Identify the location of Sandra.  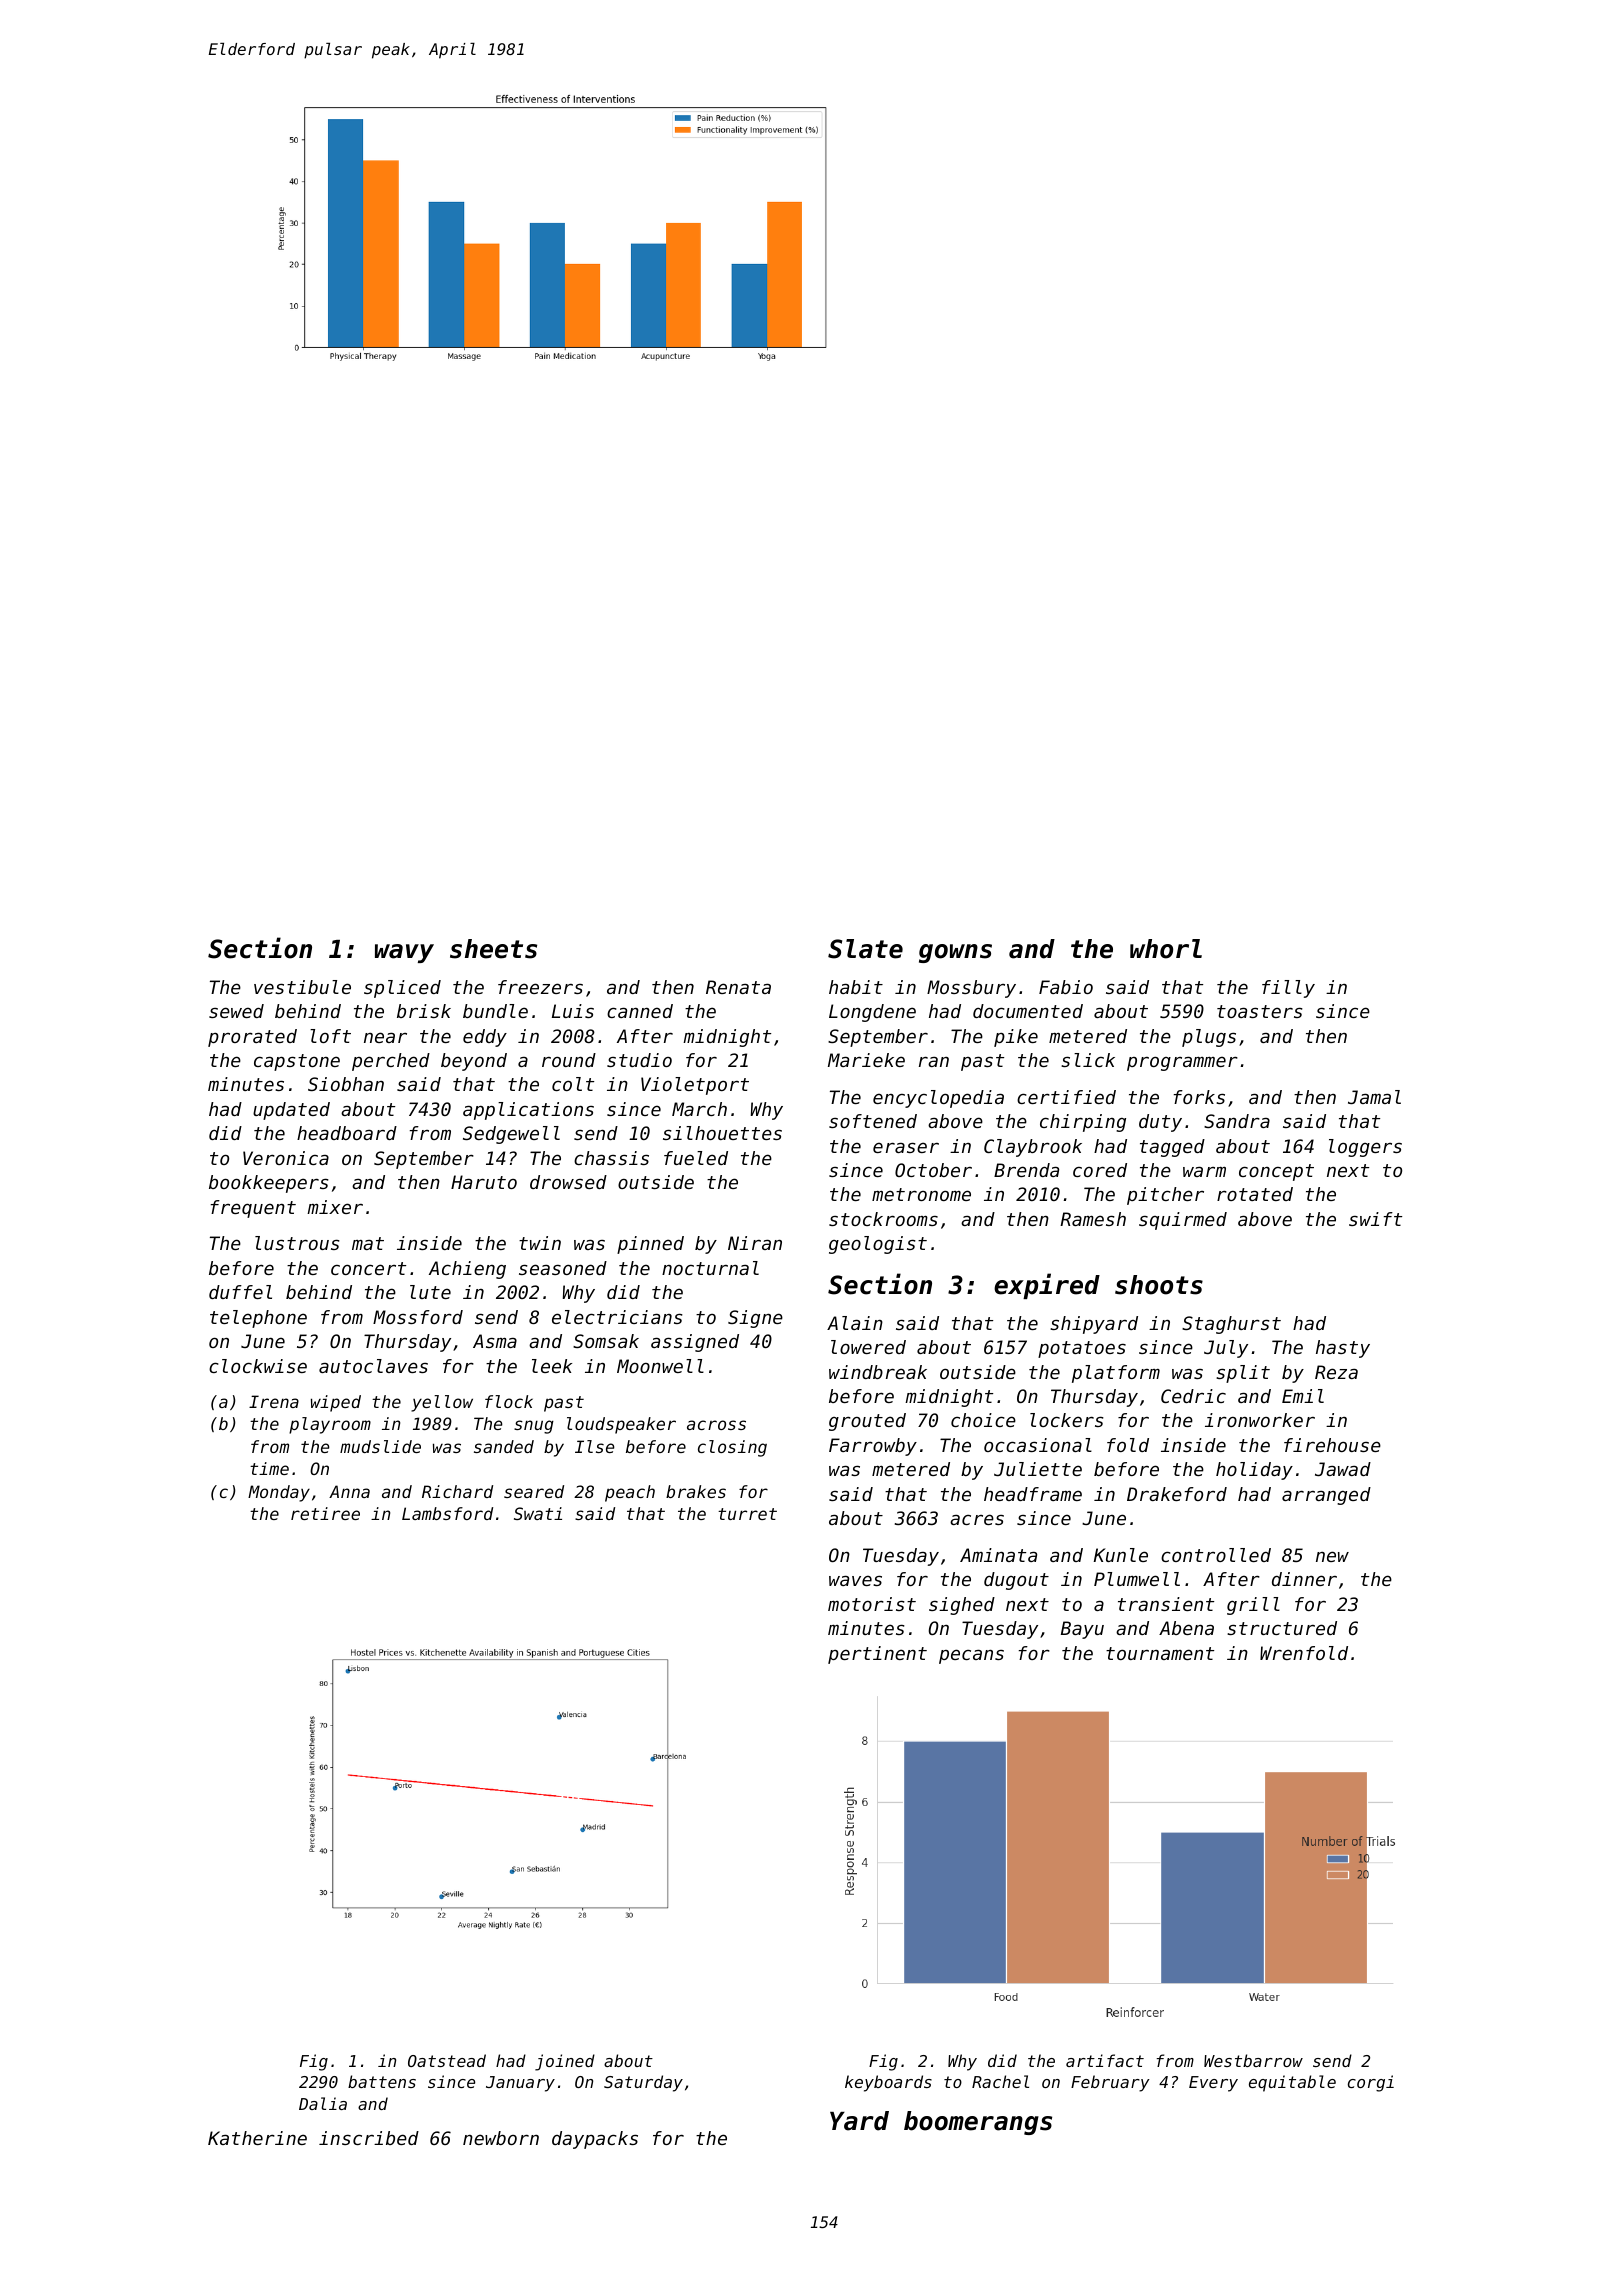
(1237, 1121).
